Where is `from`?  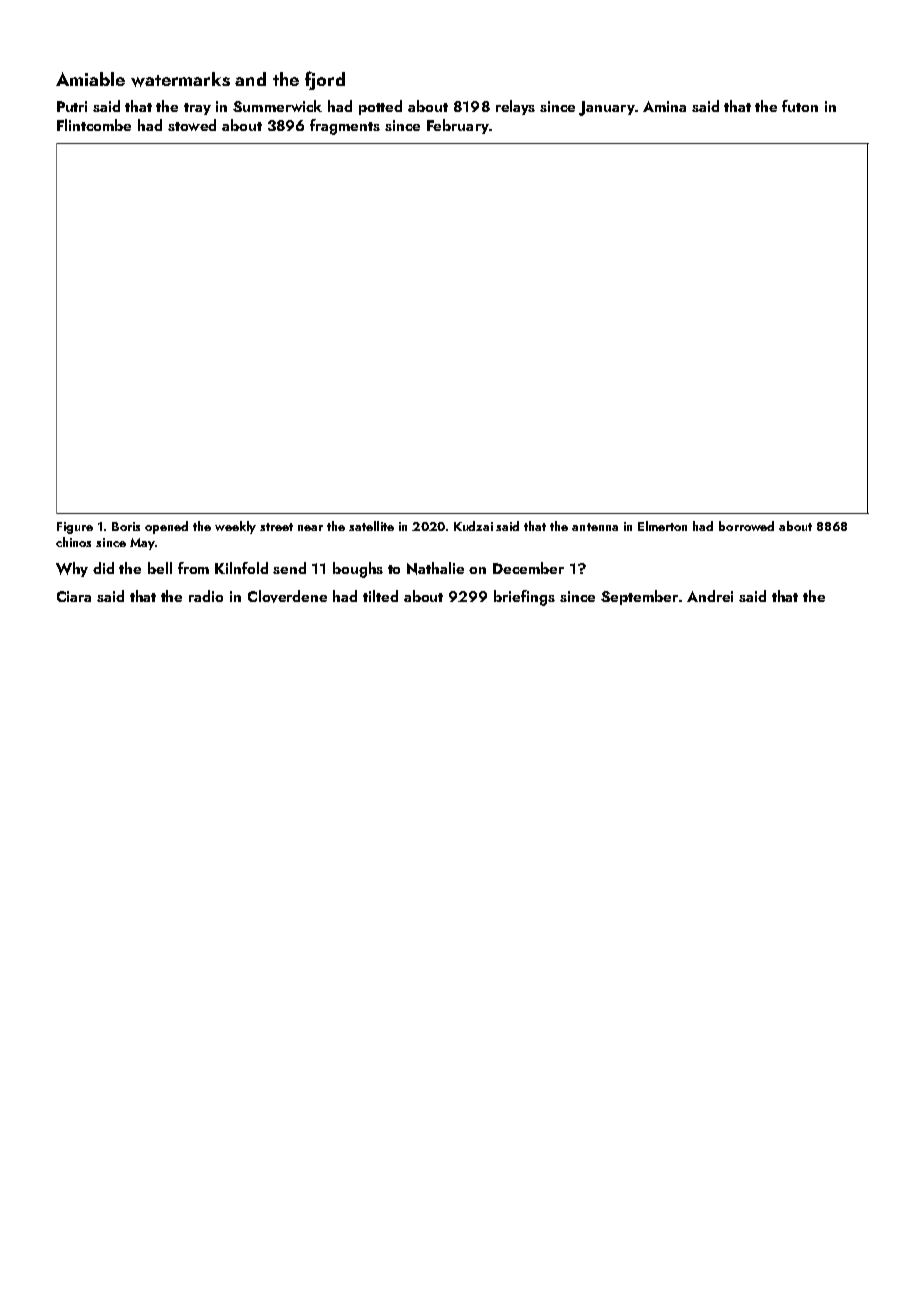
from is located at coordinates (193, 568).
